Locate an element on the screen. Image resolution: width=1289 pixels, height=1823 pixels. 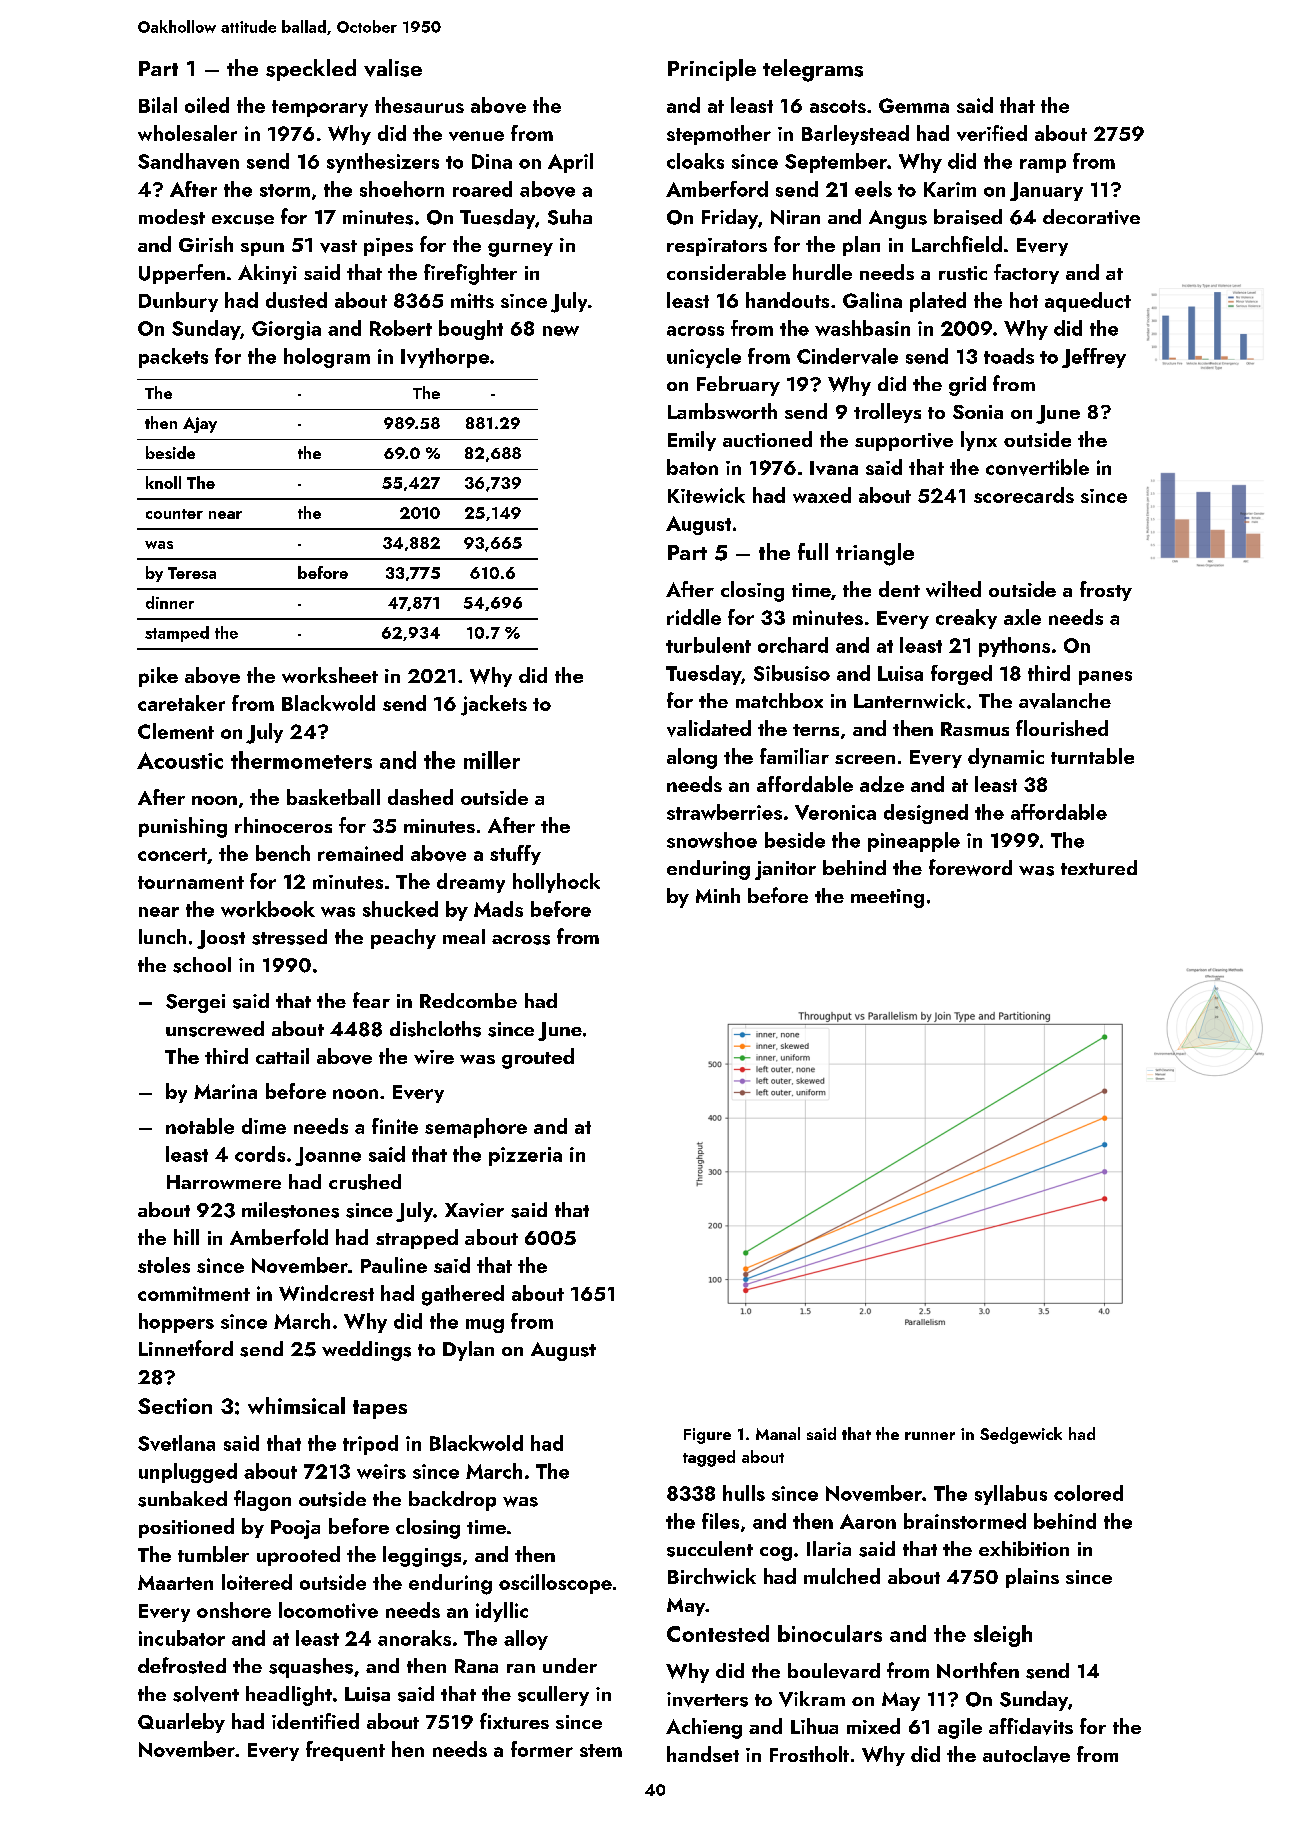
speckled is located at coordinates (311, 70).
